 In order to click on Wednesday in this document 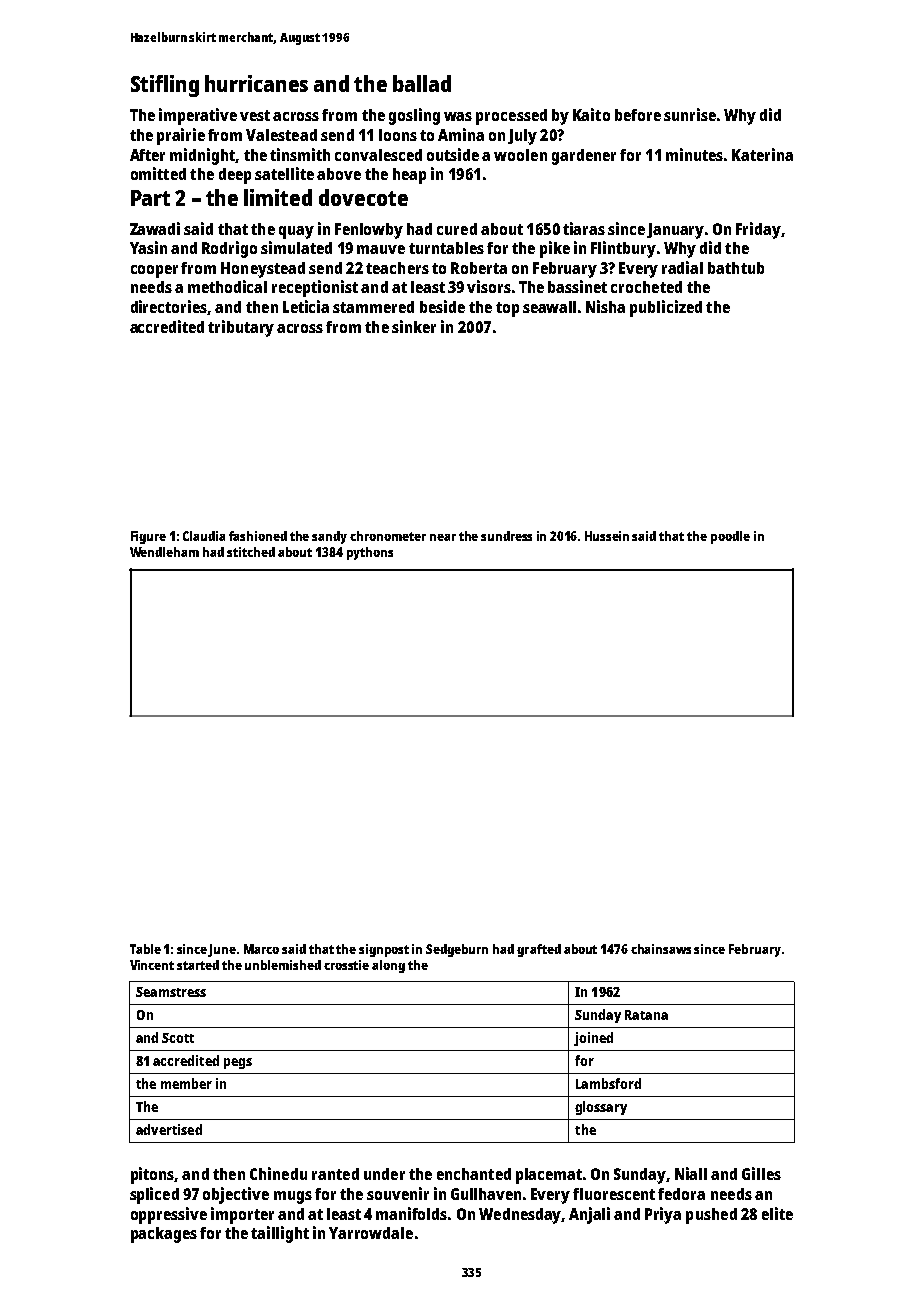, I will do `click(520, 1216)`.
